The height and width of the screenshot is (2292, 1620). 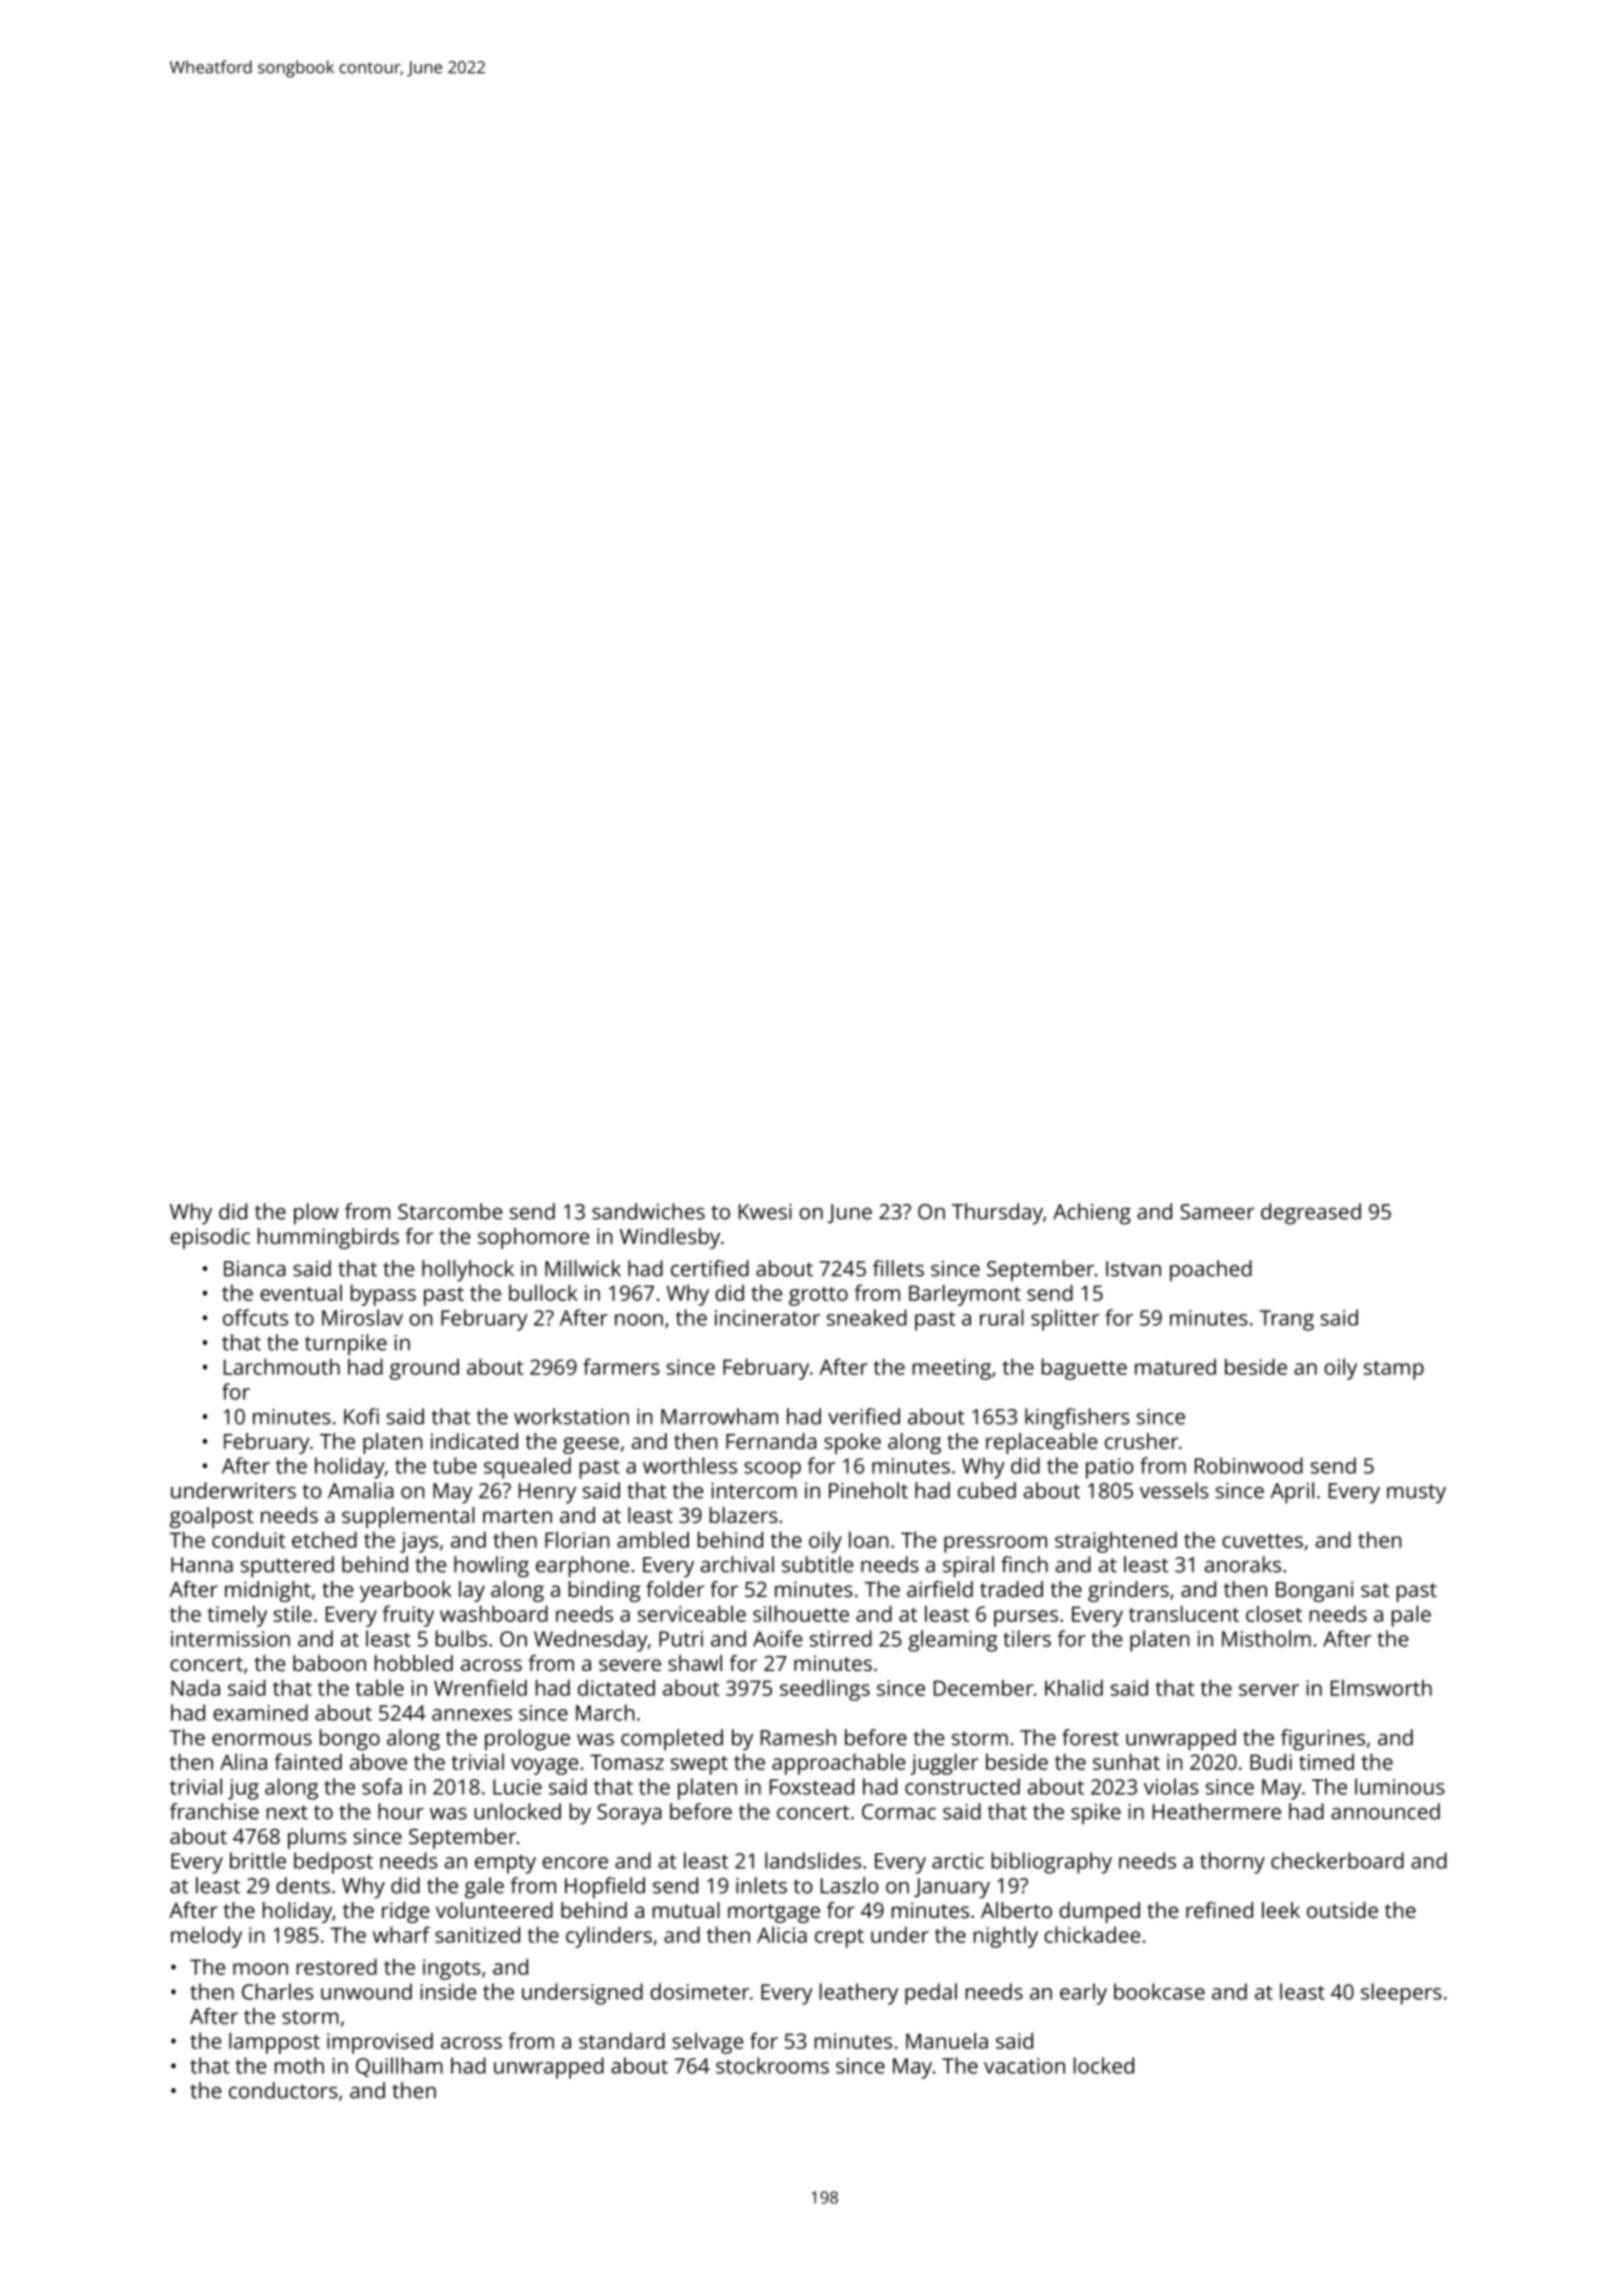 What do you see at coordinates (648, 1211) in the screenshot?
I see `sandwiches` at bounding box center [648, 1211].
